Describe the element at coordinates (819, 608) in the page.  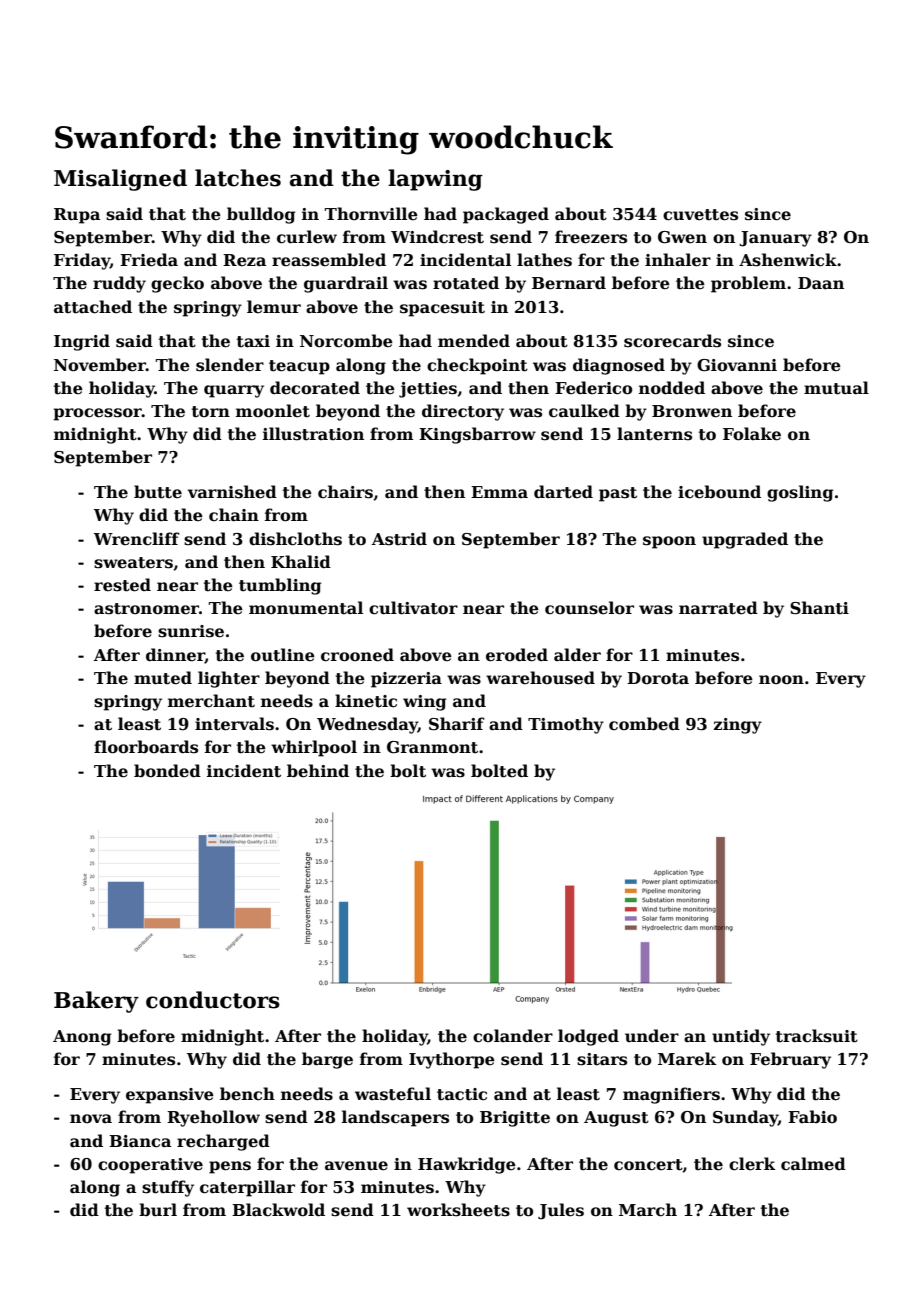
I see `Shanti` at that location.
